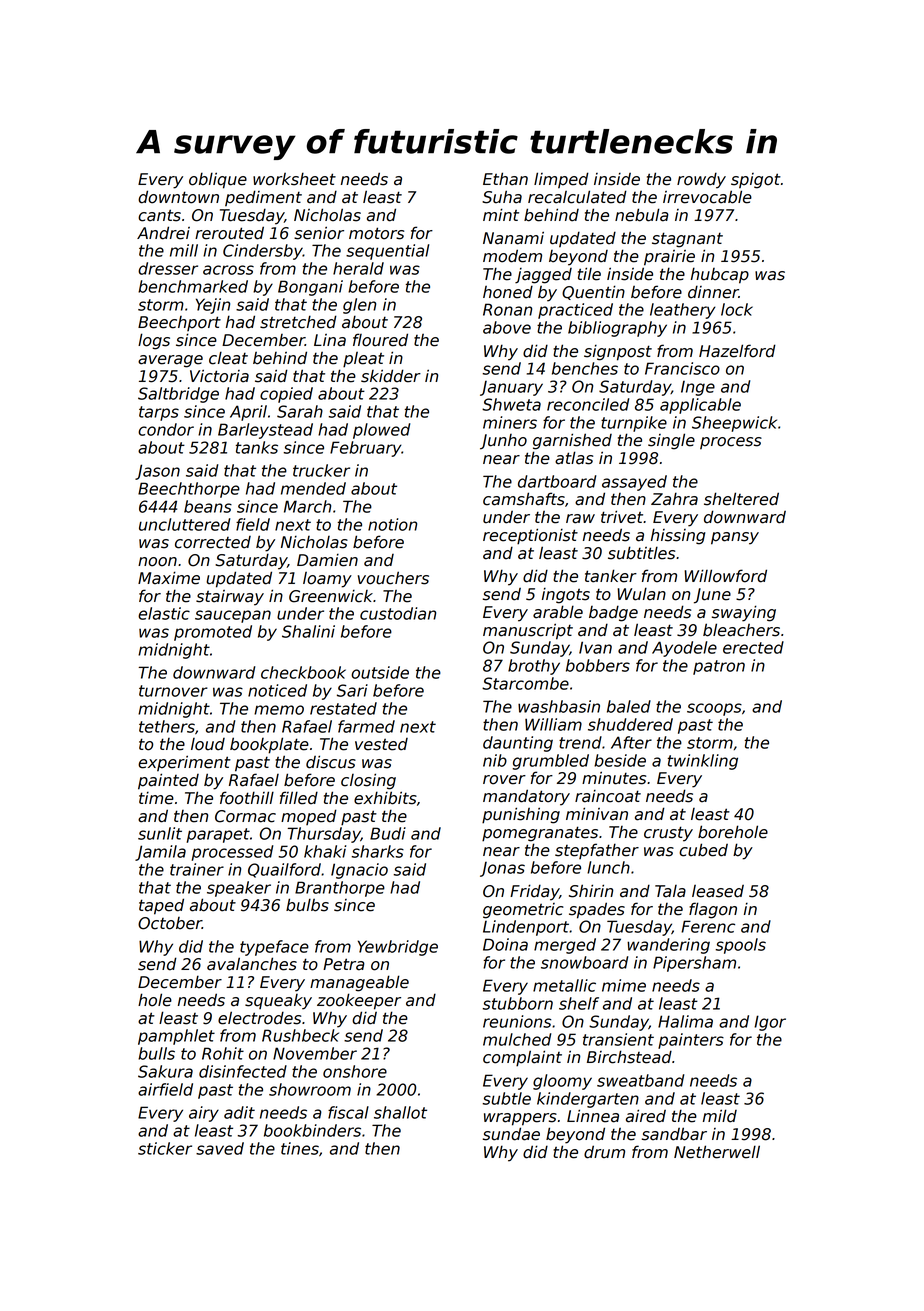 This screenshot has width=924, height=1311. I want to click on Lina, so click(330, 340).
